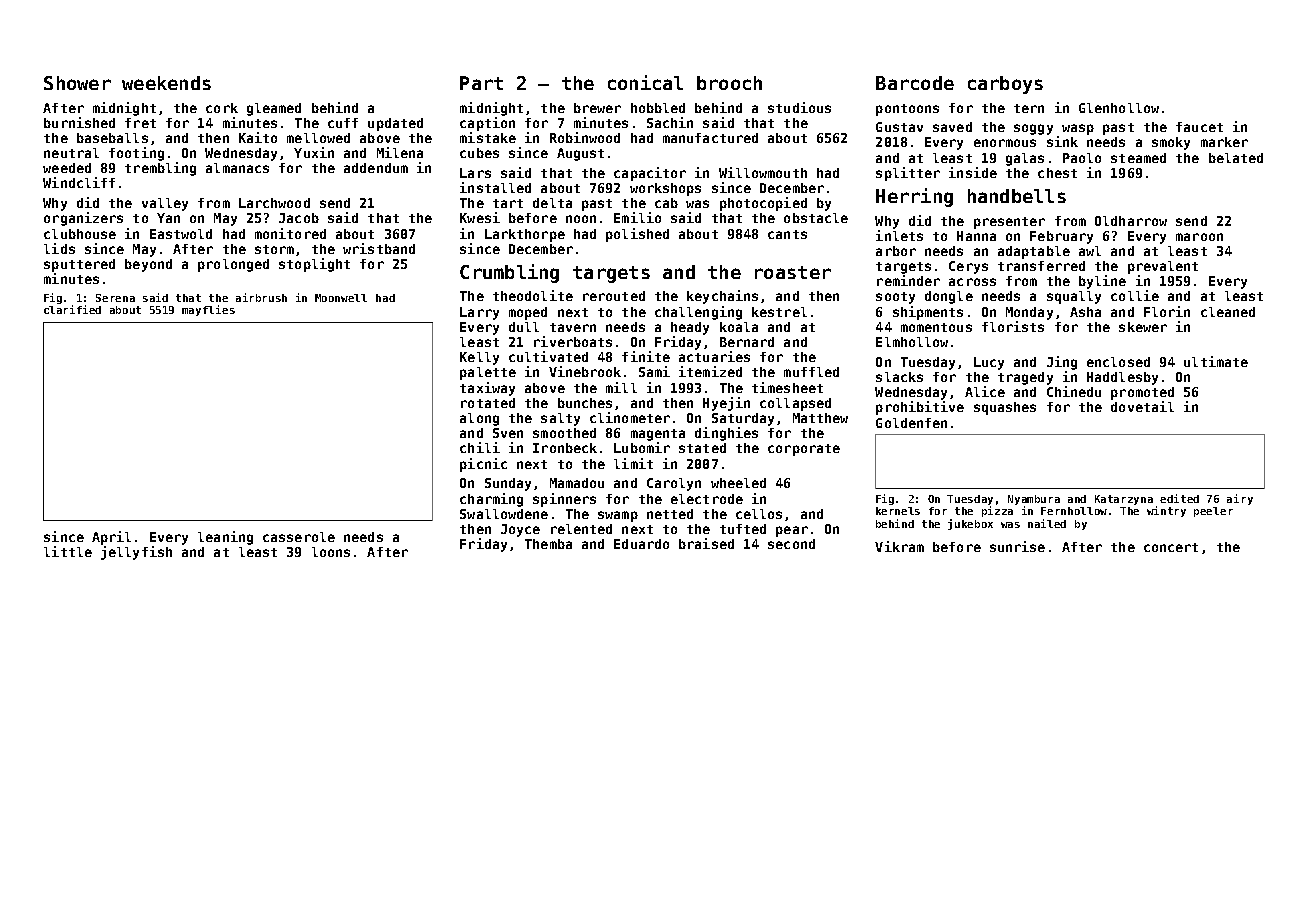  What do you see at coordinates (763, 172) in the screenshot?
I see `Willowmouth` at bounding box center [763, 172].
